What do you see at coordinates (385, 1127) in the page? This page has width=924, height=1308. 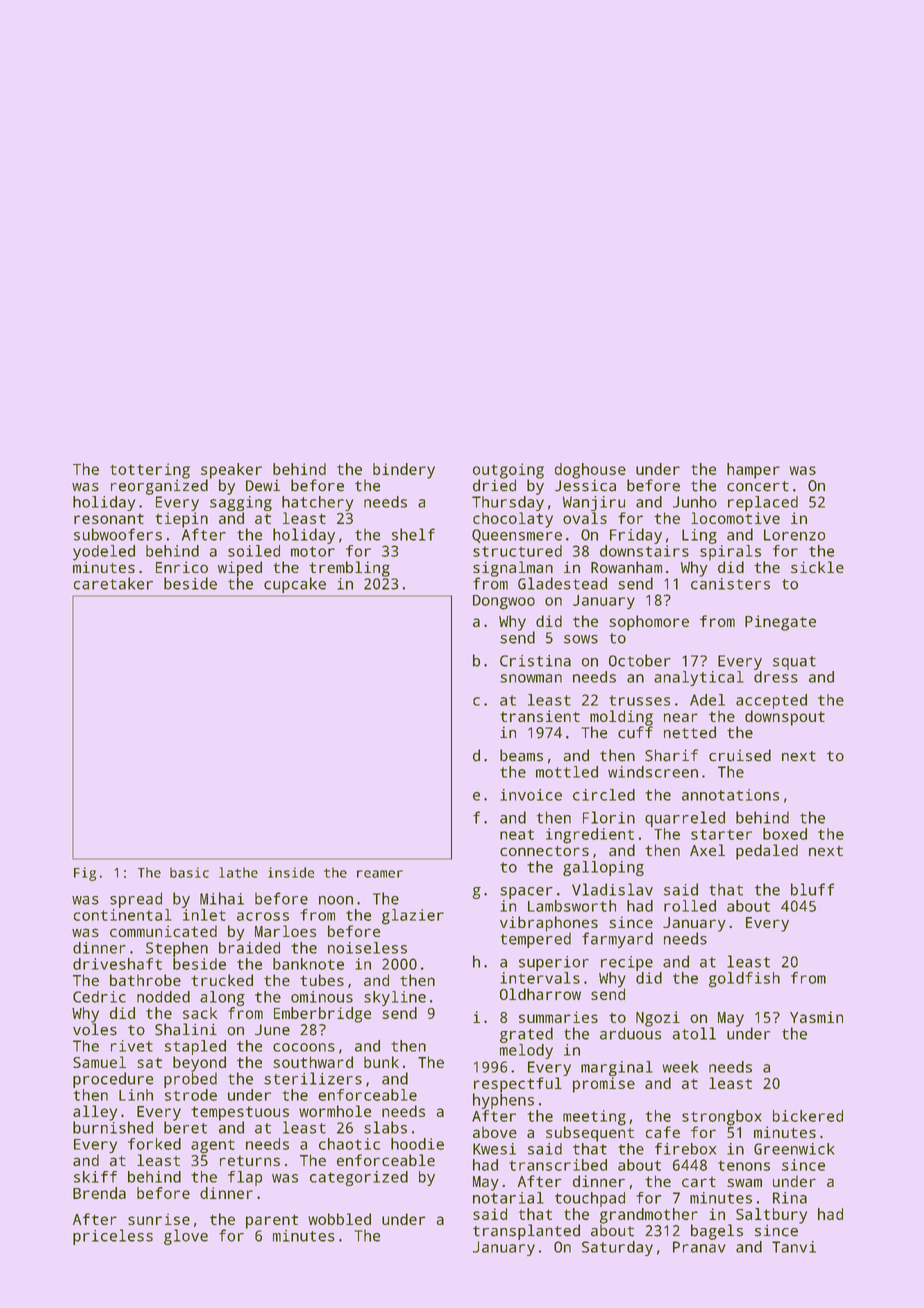 I see `slabs` at bounding box center [385, 1127].
